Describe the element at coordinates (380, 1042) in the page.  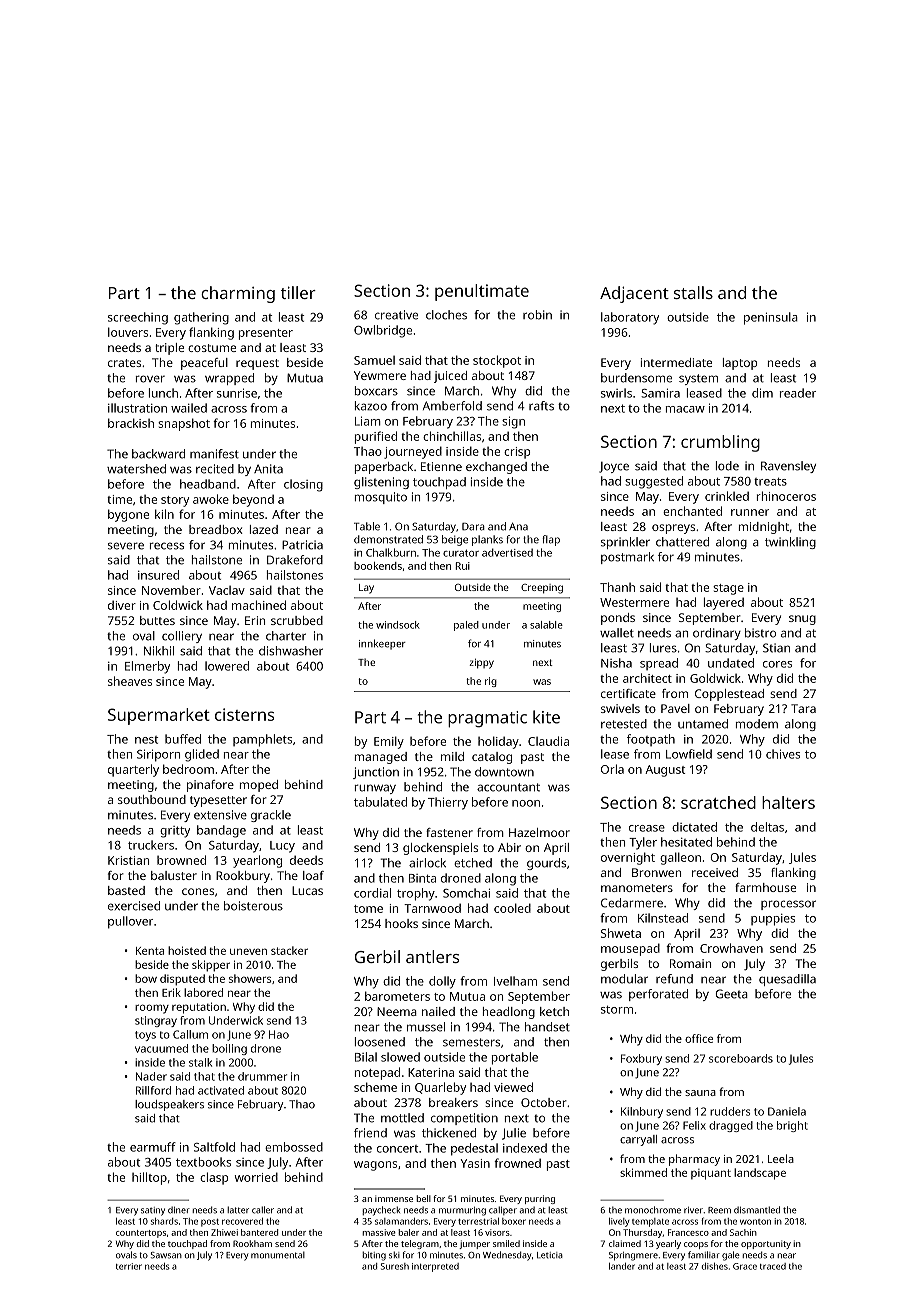
I see `loosened` at that location.
